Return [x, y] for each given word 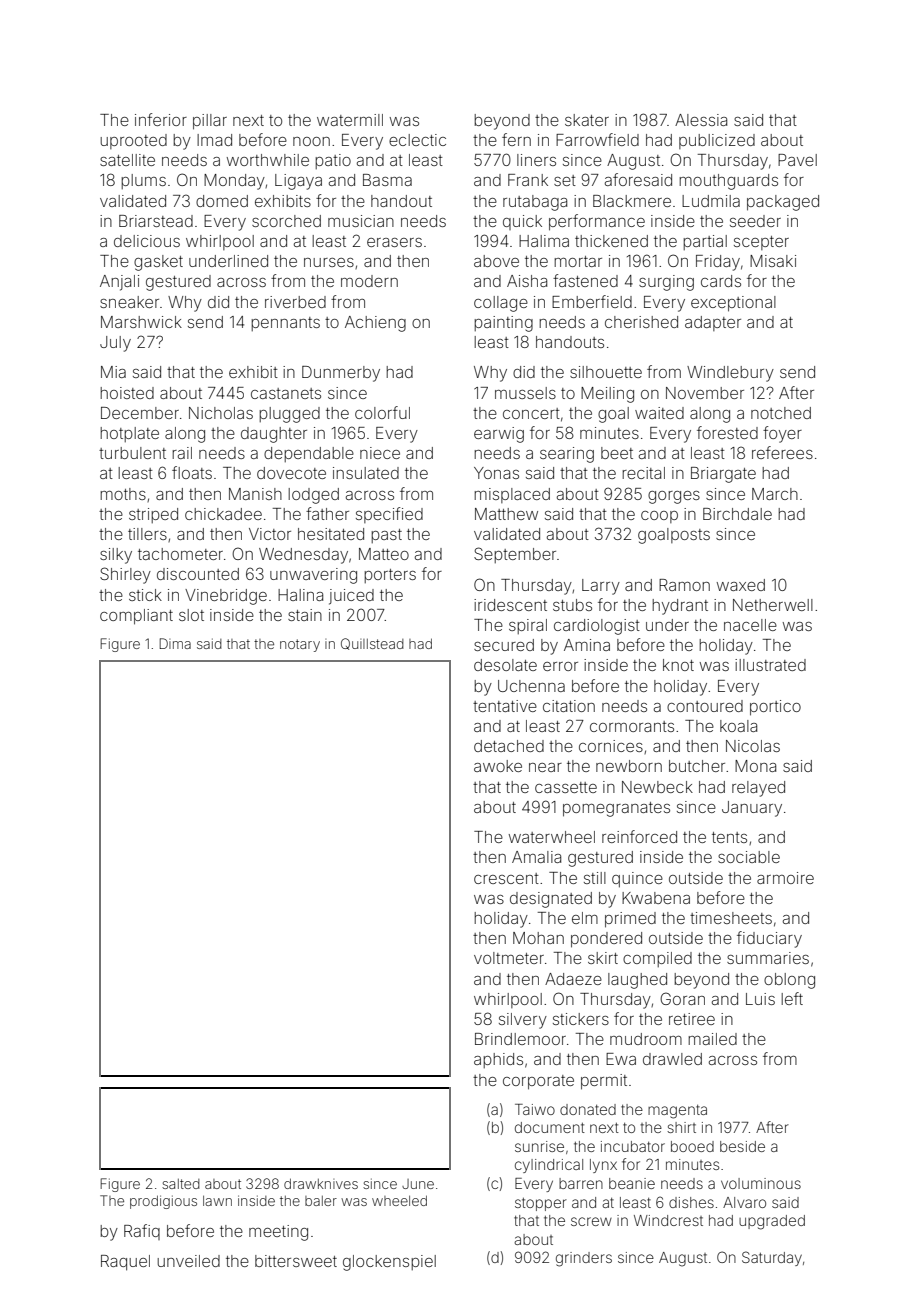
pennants [285, 324]
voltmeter [509, 958]
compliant [136, 617]
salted [181, 1184]
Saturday [772, 1258]
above [496, 261]
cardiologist [597, 627]
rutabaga [535, 203]
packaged [783, 203]
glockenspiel [389, 1263]
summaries [768, 958]
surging [666, 283]
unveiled [188, 1261]
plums [143, 181]
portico [775, 708]
